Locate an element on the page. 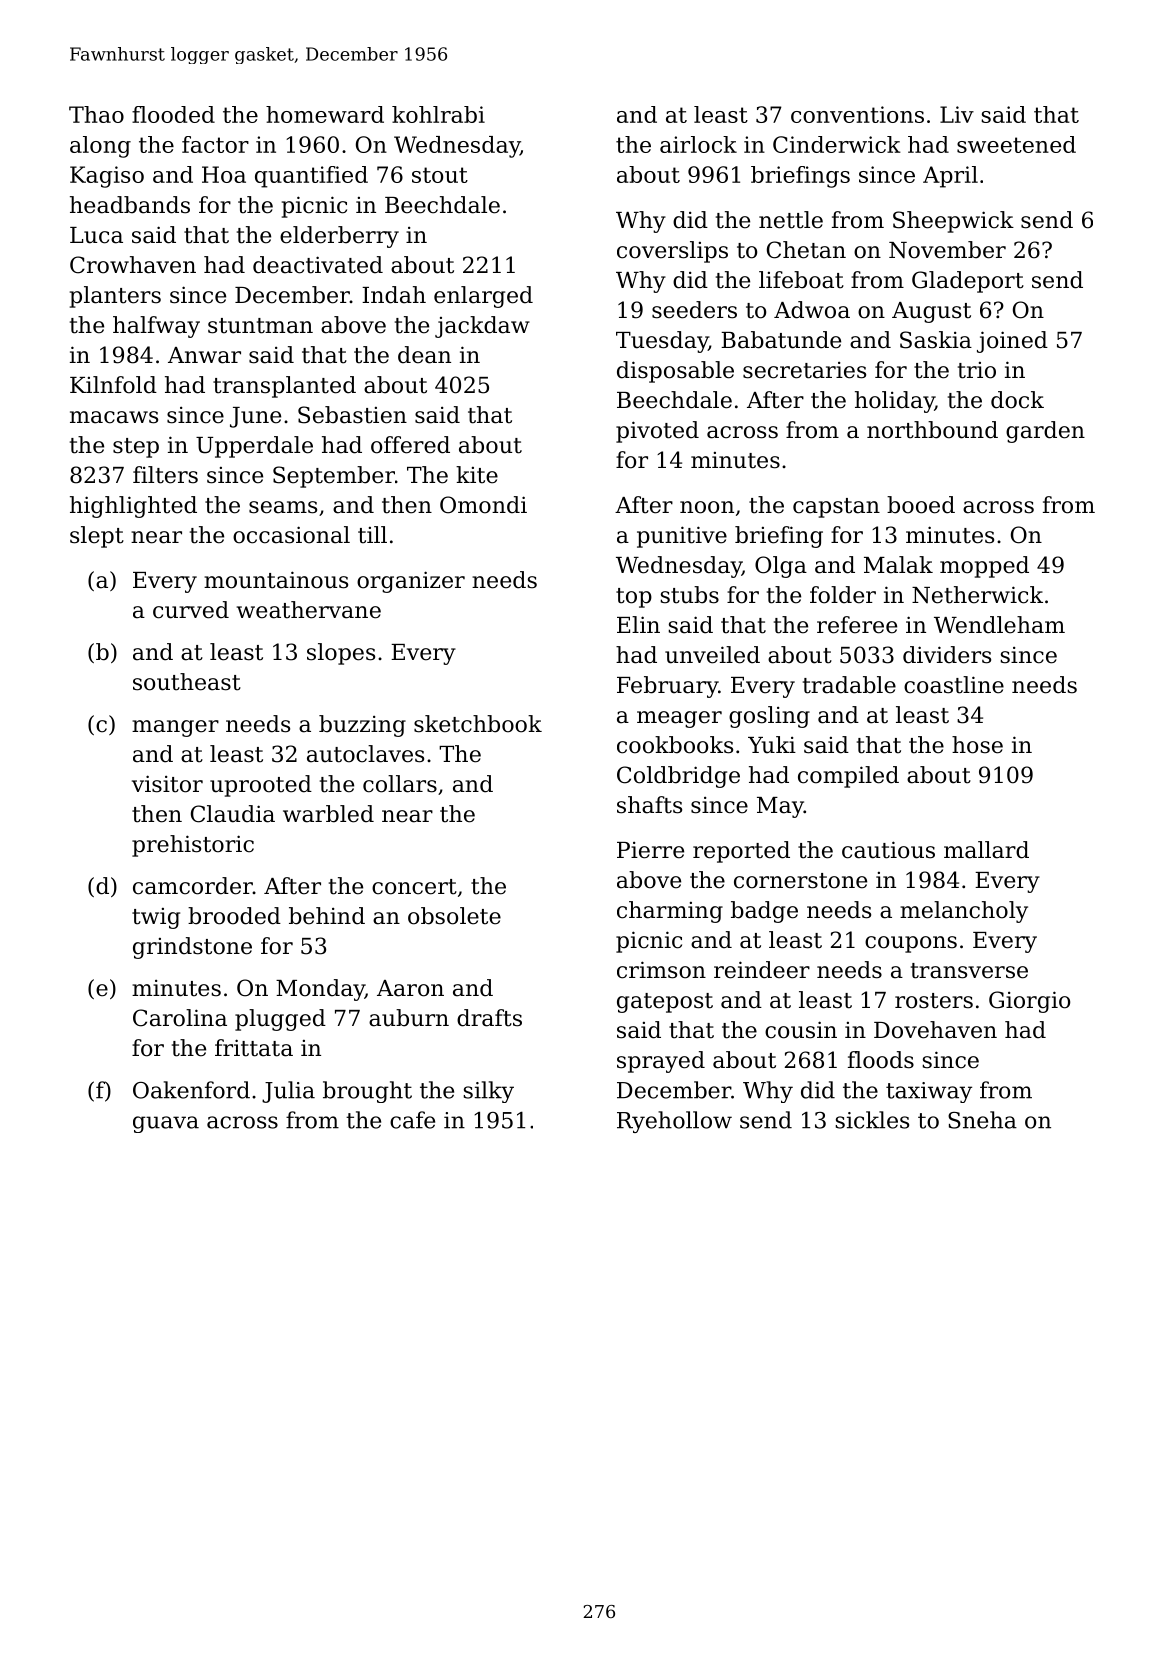  brooded is located at coordinates (234, 916).
